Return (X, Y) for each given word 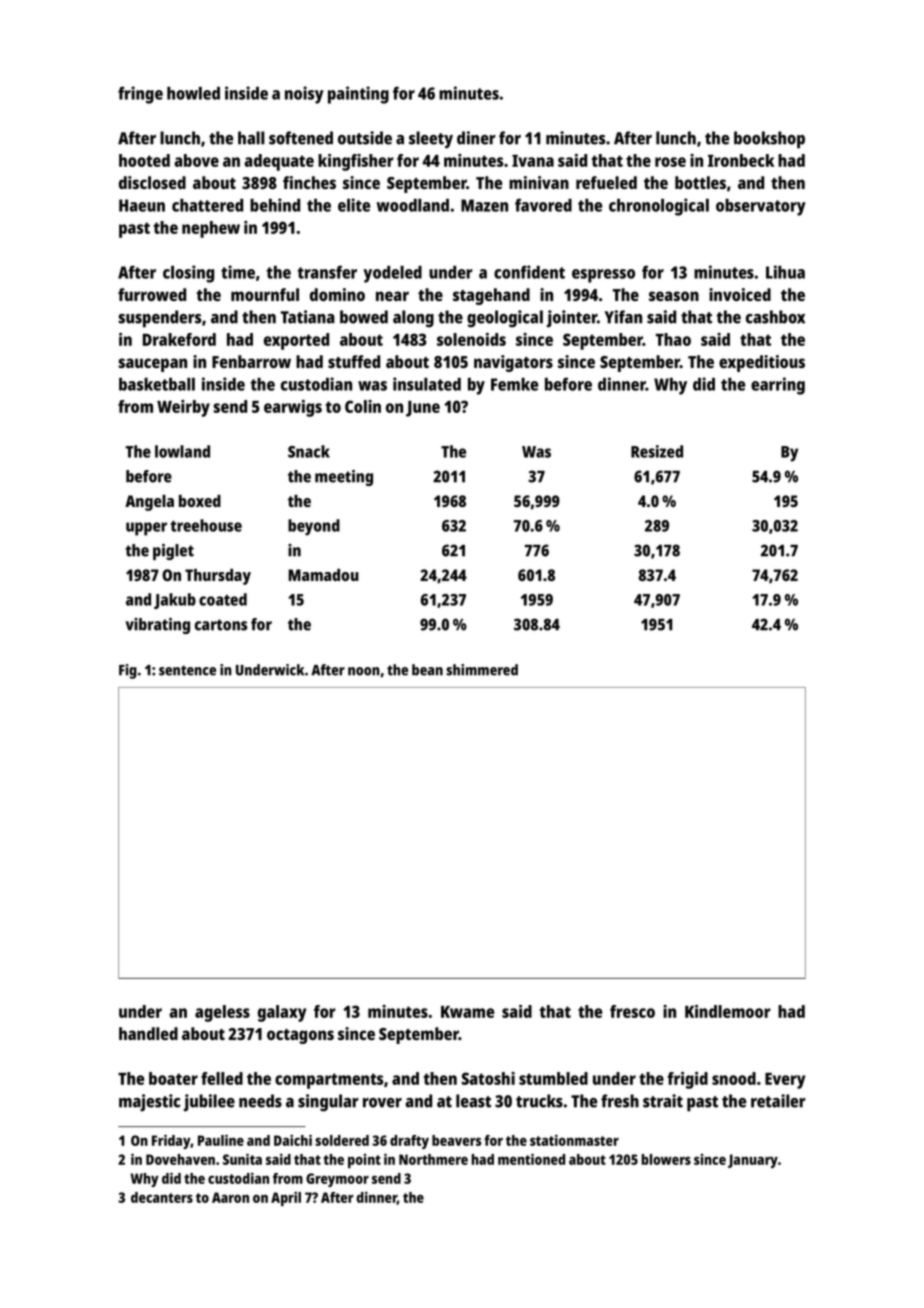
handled (148, 1033)
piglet (173, 552)
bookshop (769, 140)
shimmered (482, 670)
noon (364, 671)
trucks (539, 1101)
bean (427, 670)
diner (476, 138)
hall (251, 138)
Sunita (242, 1159)
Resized (657, 451)
